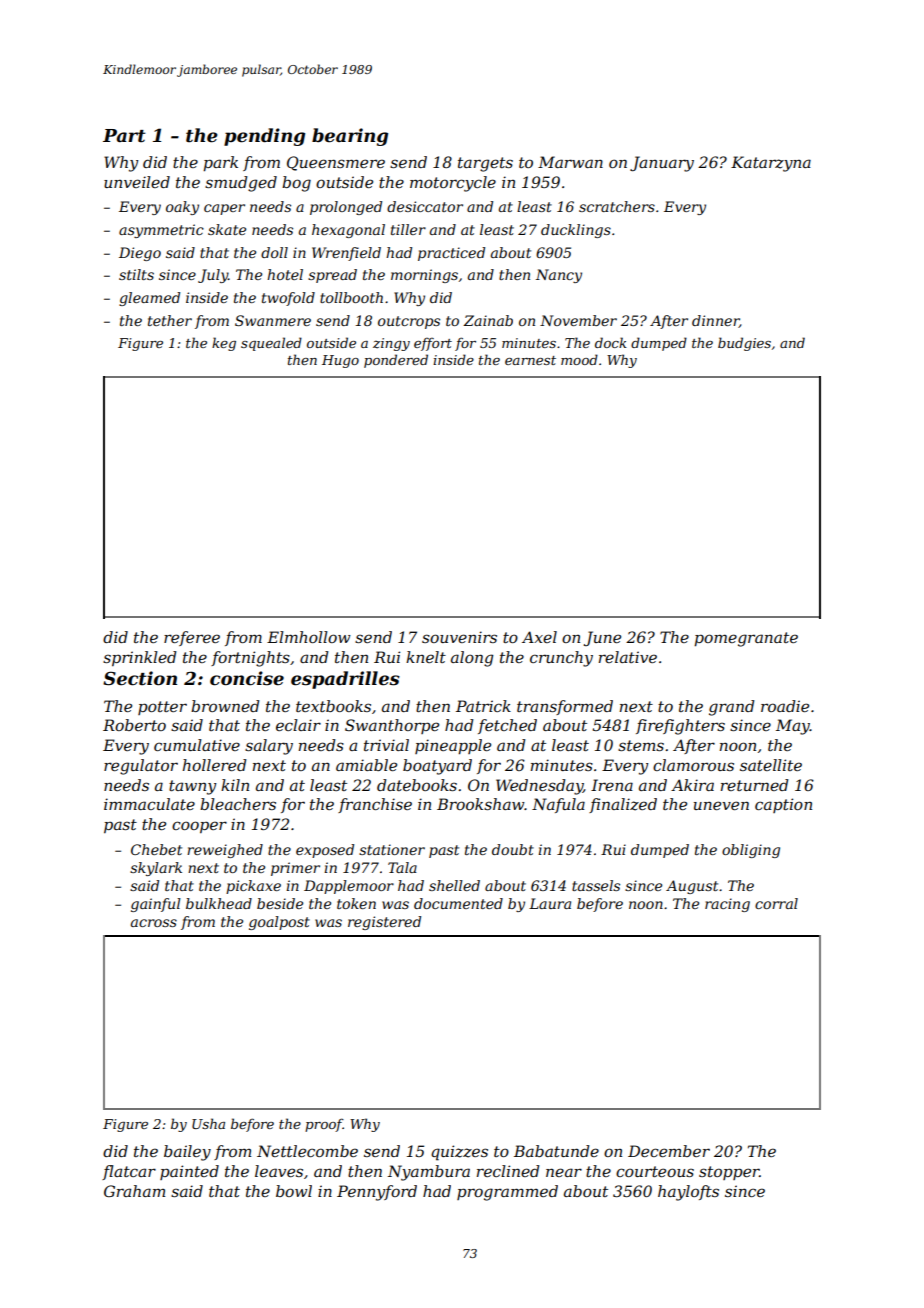  Describe the element at coordinates (459, 1153) in the image. I see `quizzes` at that location.
